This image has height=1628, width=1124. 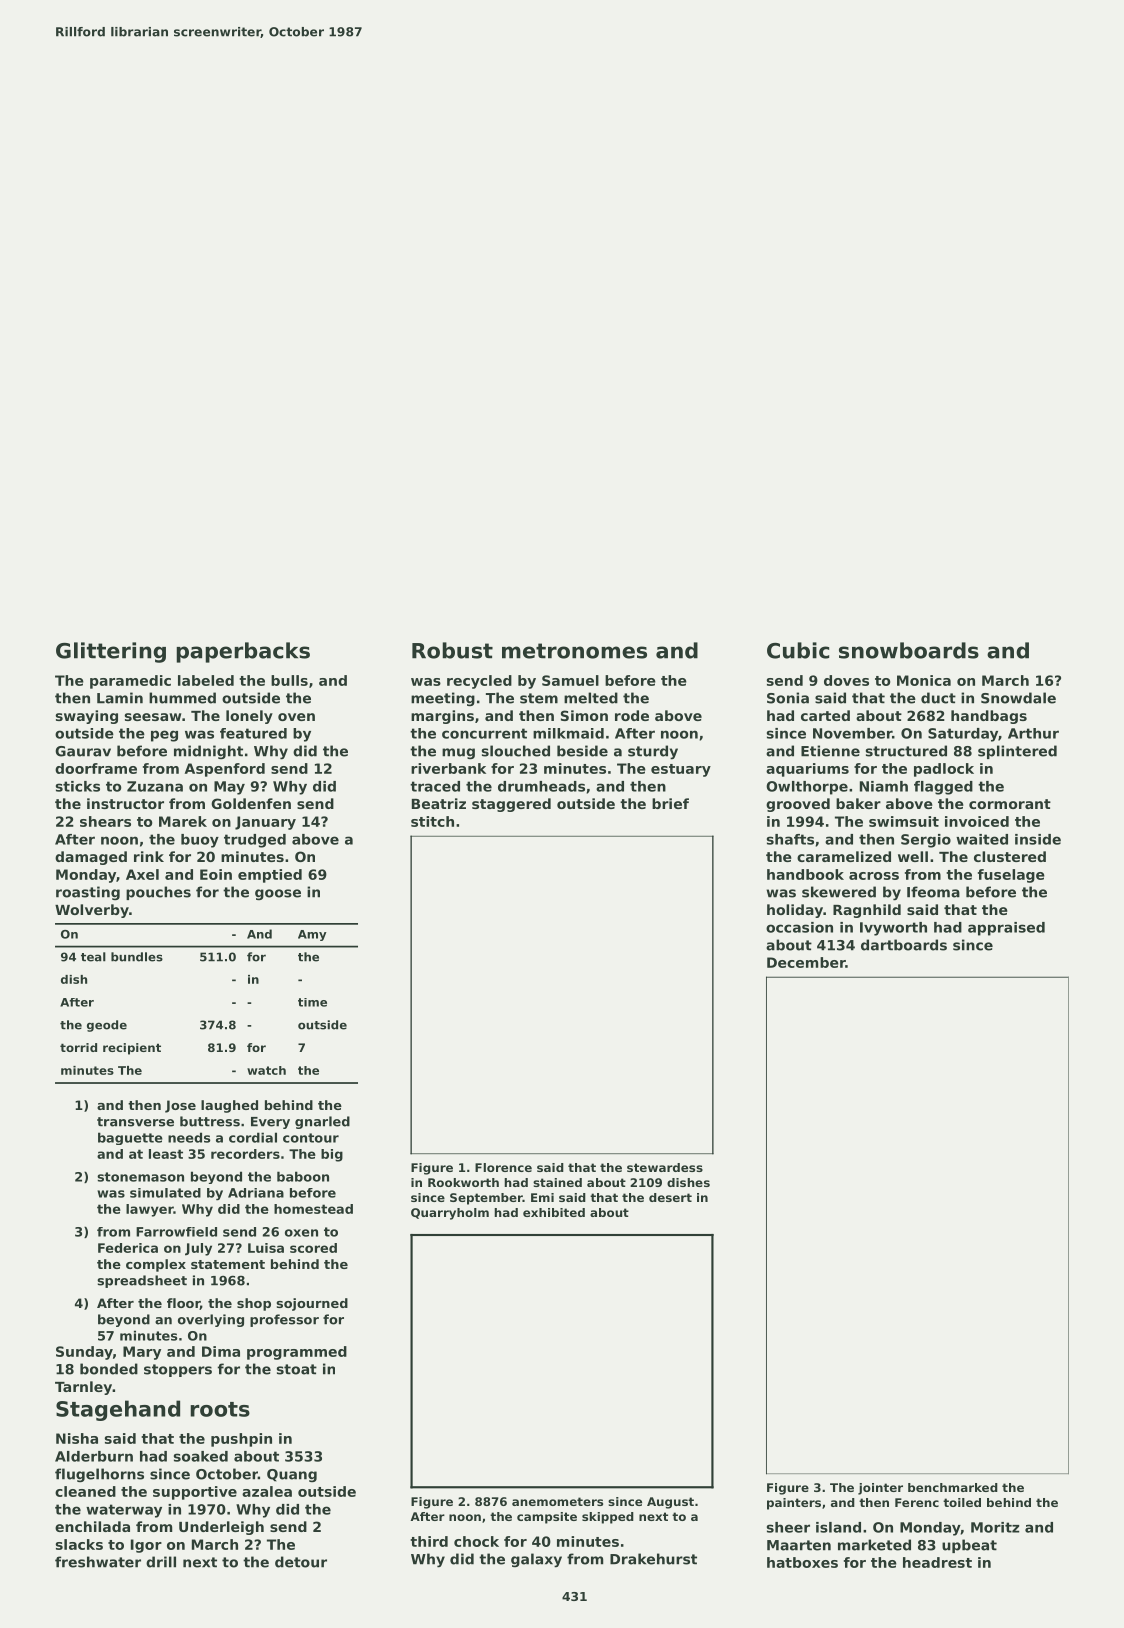 What do you see at coordinates (574, 651) in the image?
I see `metronomes` at bounding box center [574, 651].
